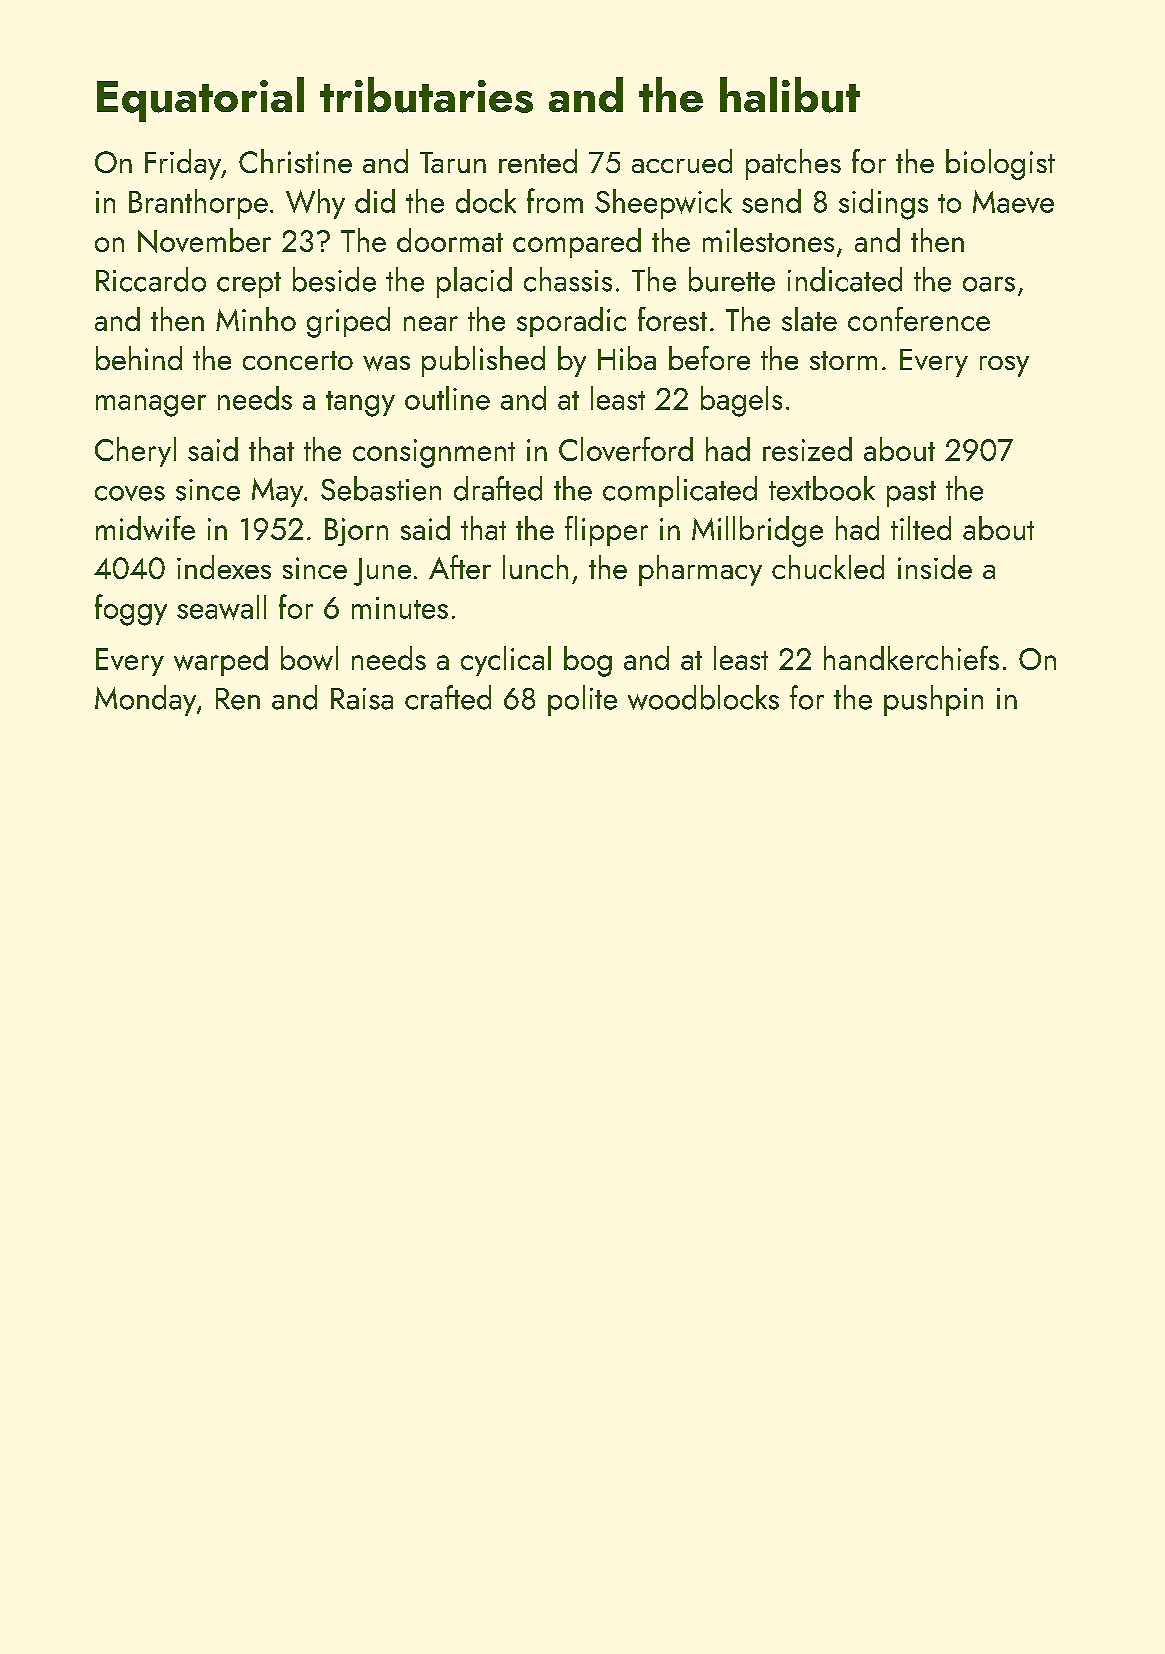 The image size is (1165, 1654). What do you see at coordinates (790, 95) in the image?
I see `halibut` at bounding box center [790, 95].
